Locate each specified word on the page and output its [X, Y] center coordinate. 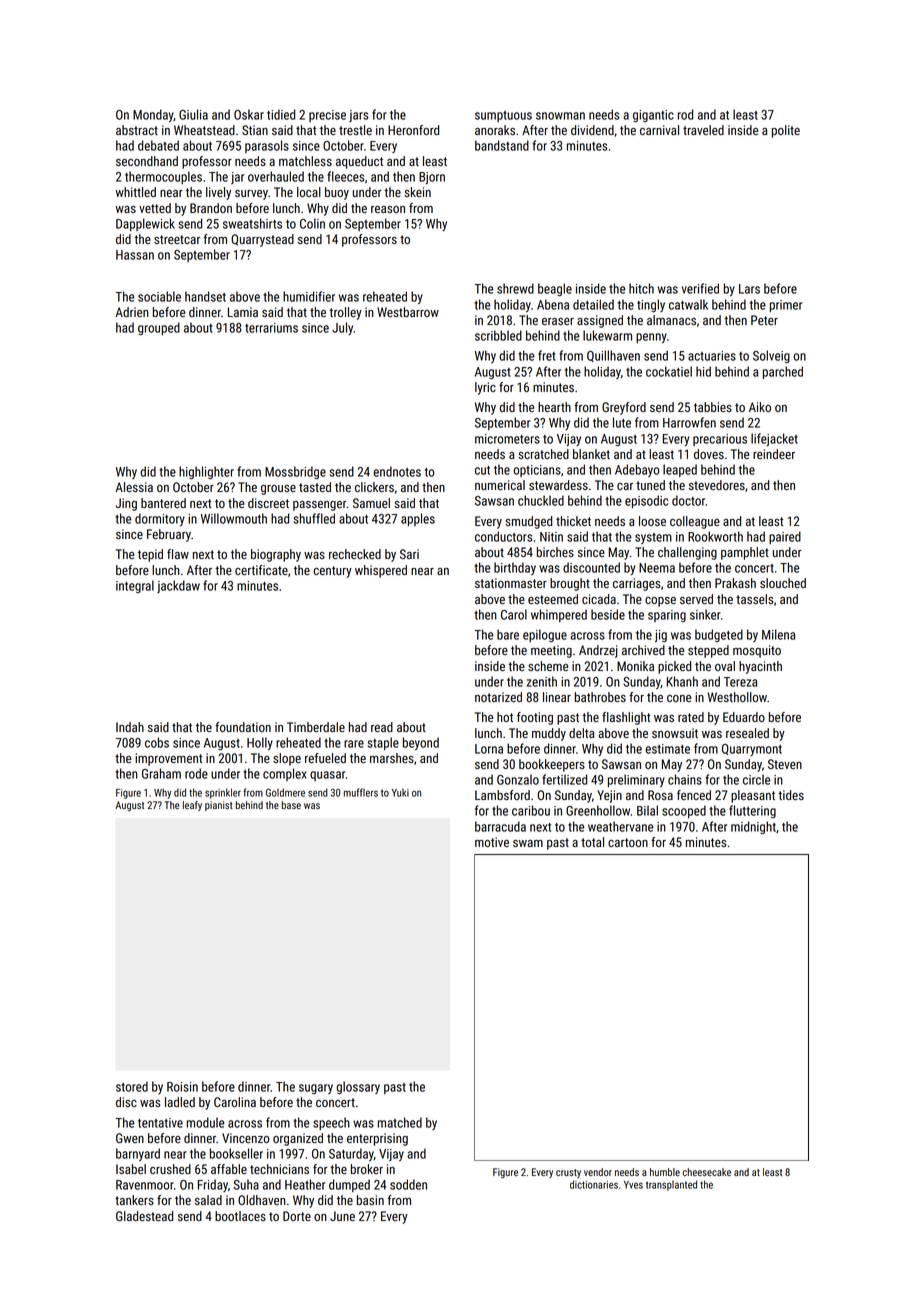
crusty [568, 1173]
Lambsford [502, 795]
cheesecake [706, 1172]
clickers [374, 487]
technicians [279, 1169]
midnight [753, 828]
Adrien [132, 312]
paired [785, 537]
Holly [260, 743]
